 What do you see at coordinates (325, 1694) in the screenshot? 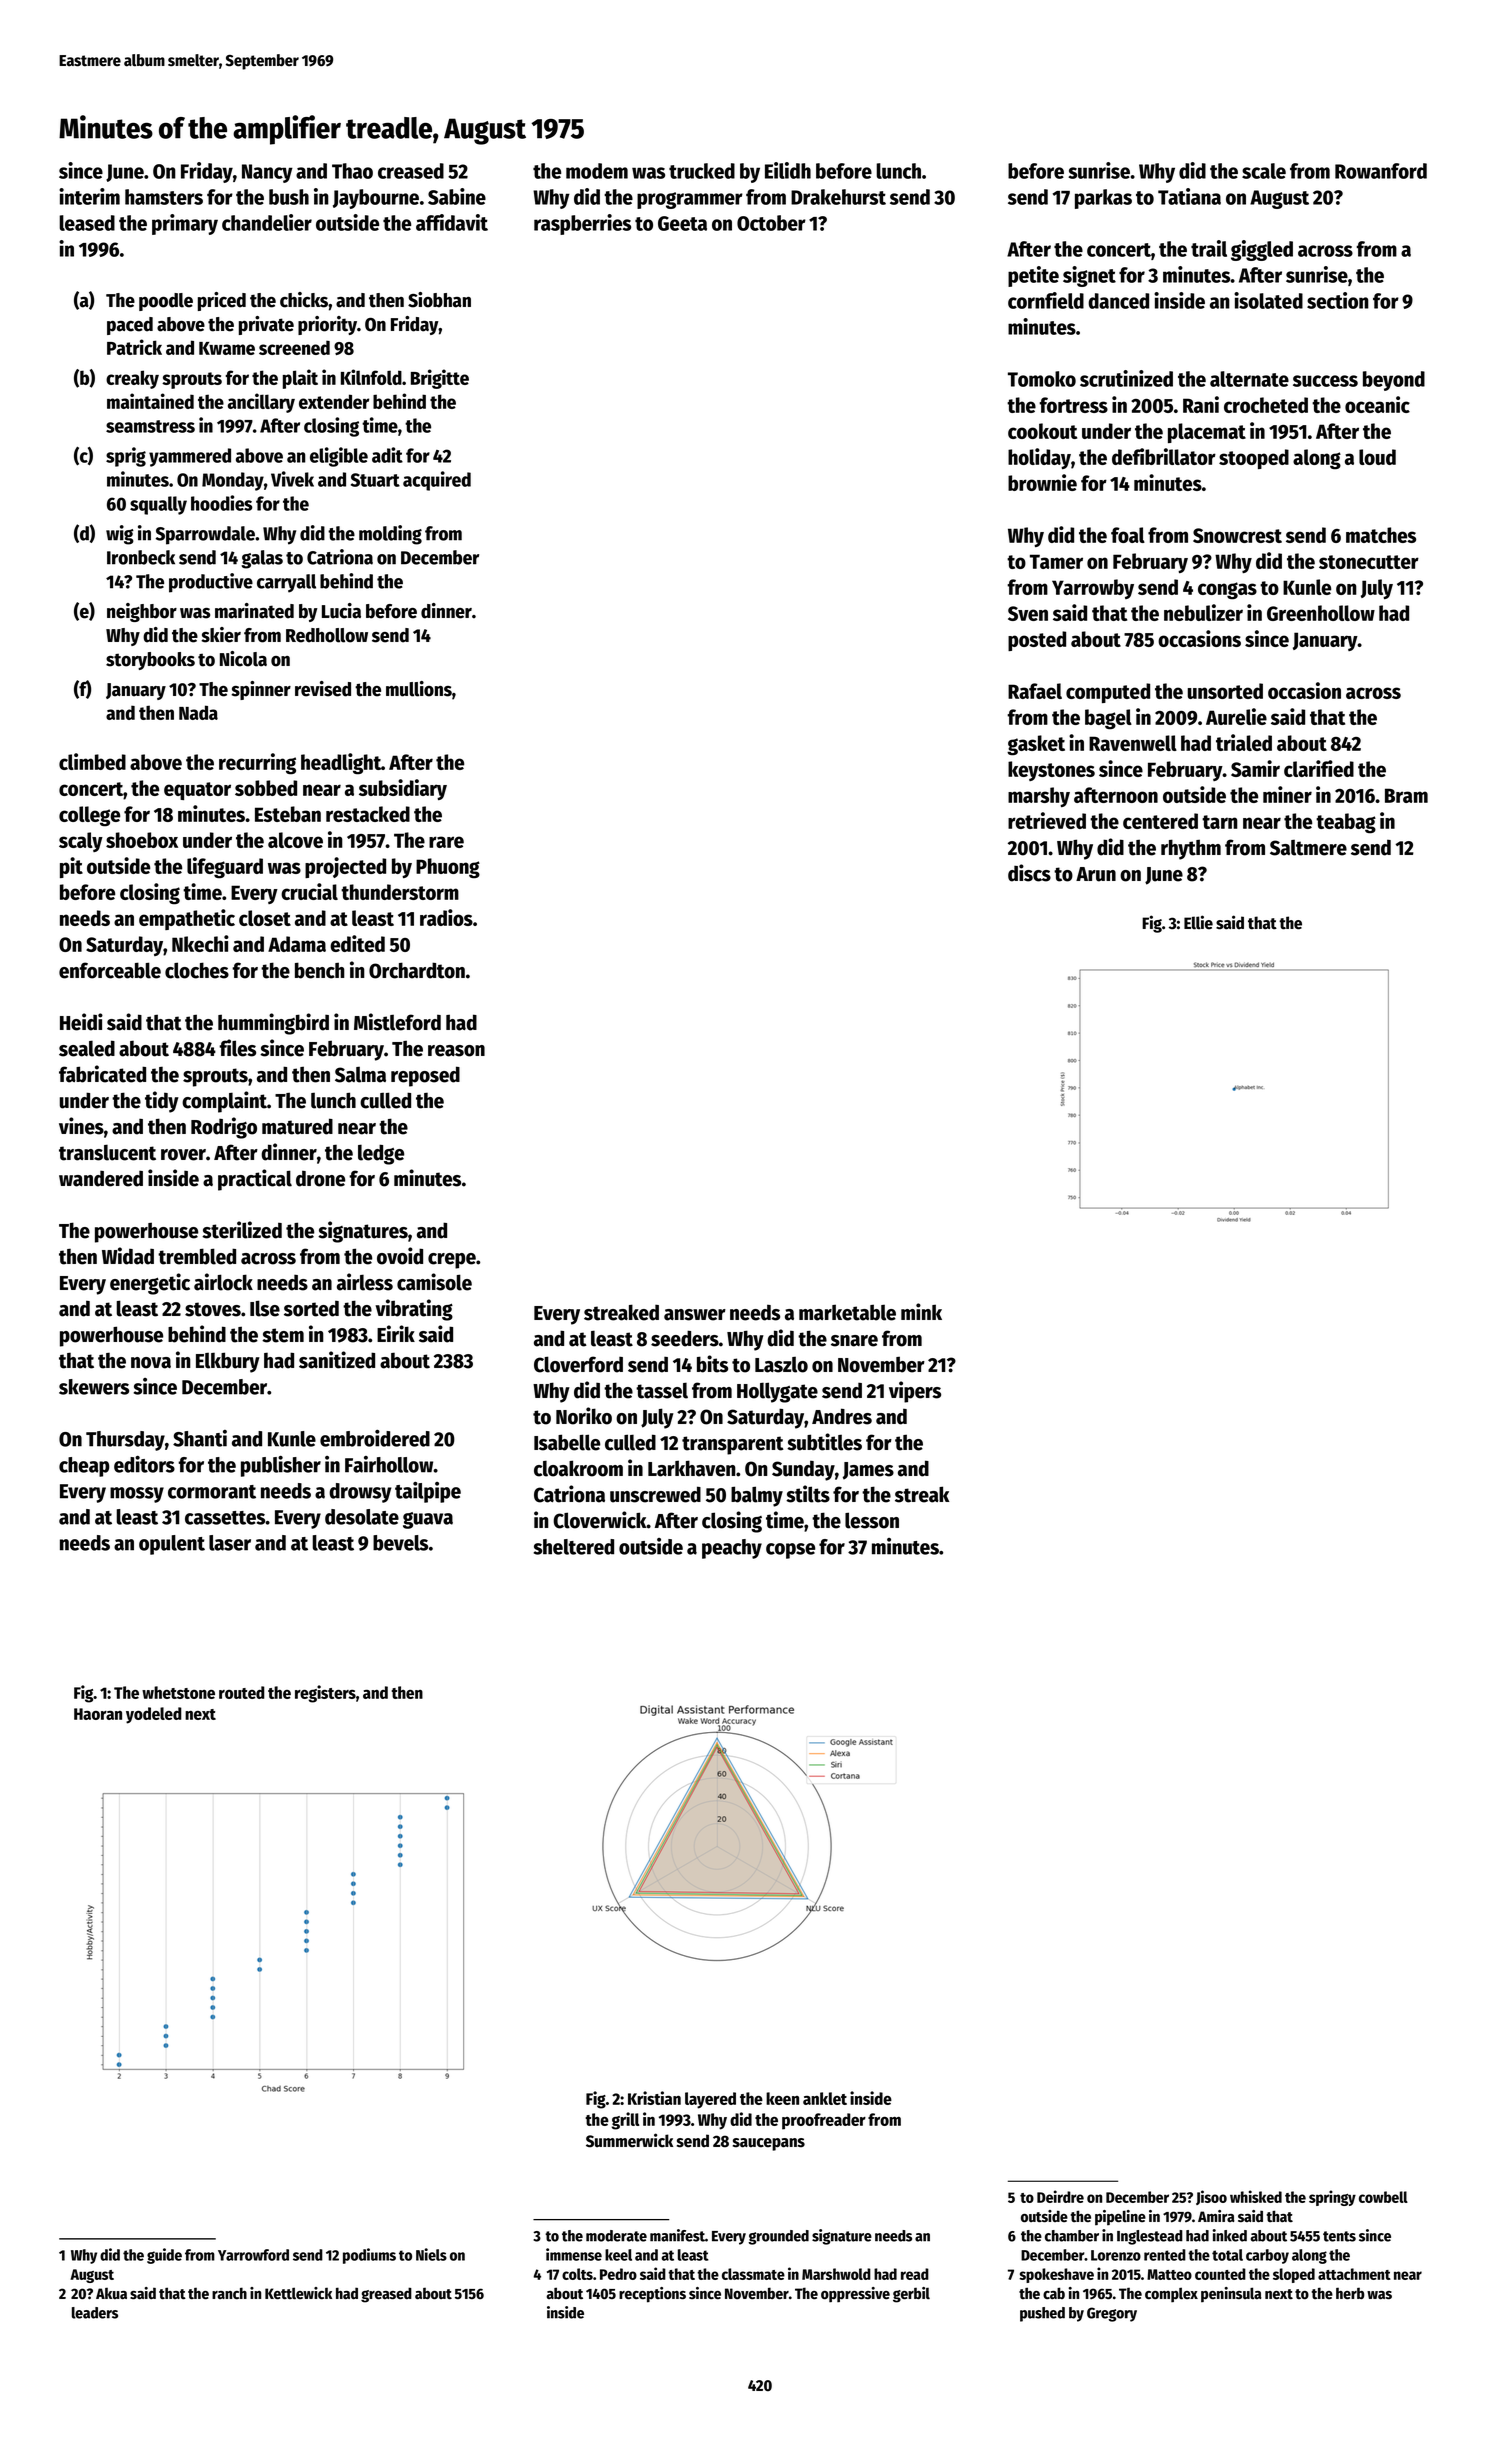
I see `registers` at bounding box center [325, 1694].
